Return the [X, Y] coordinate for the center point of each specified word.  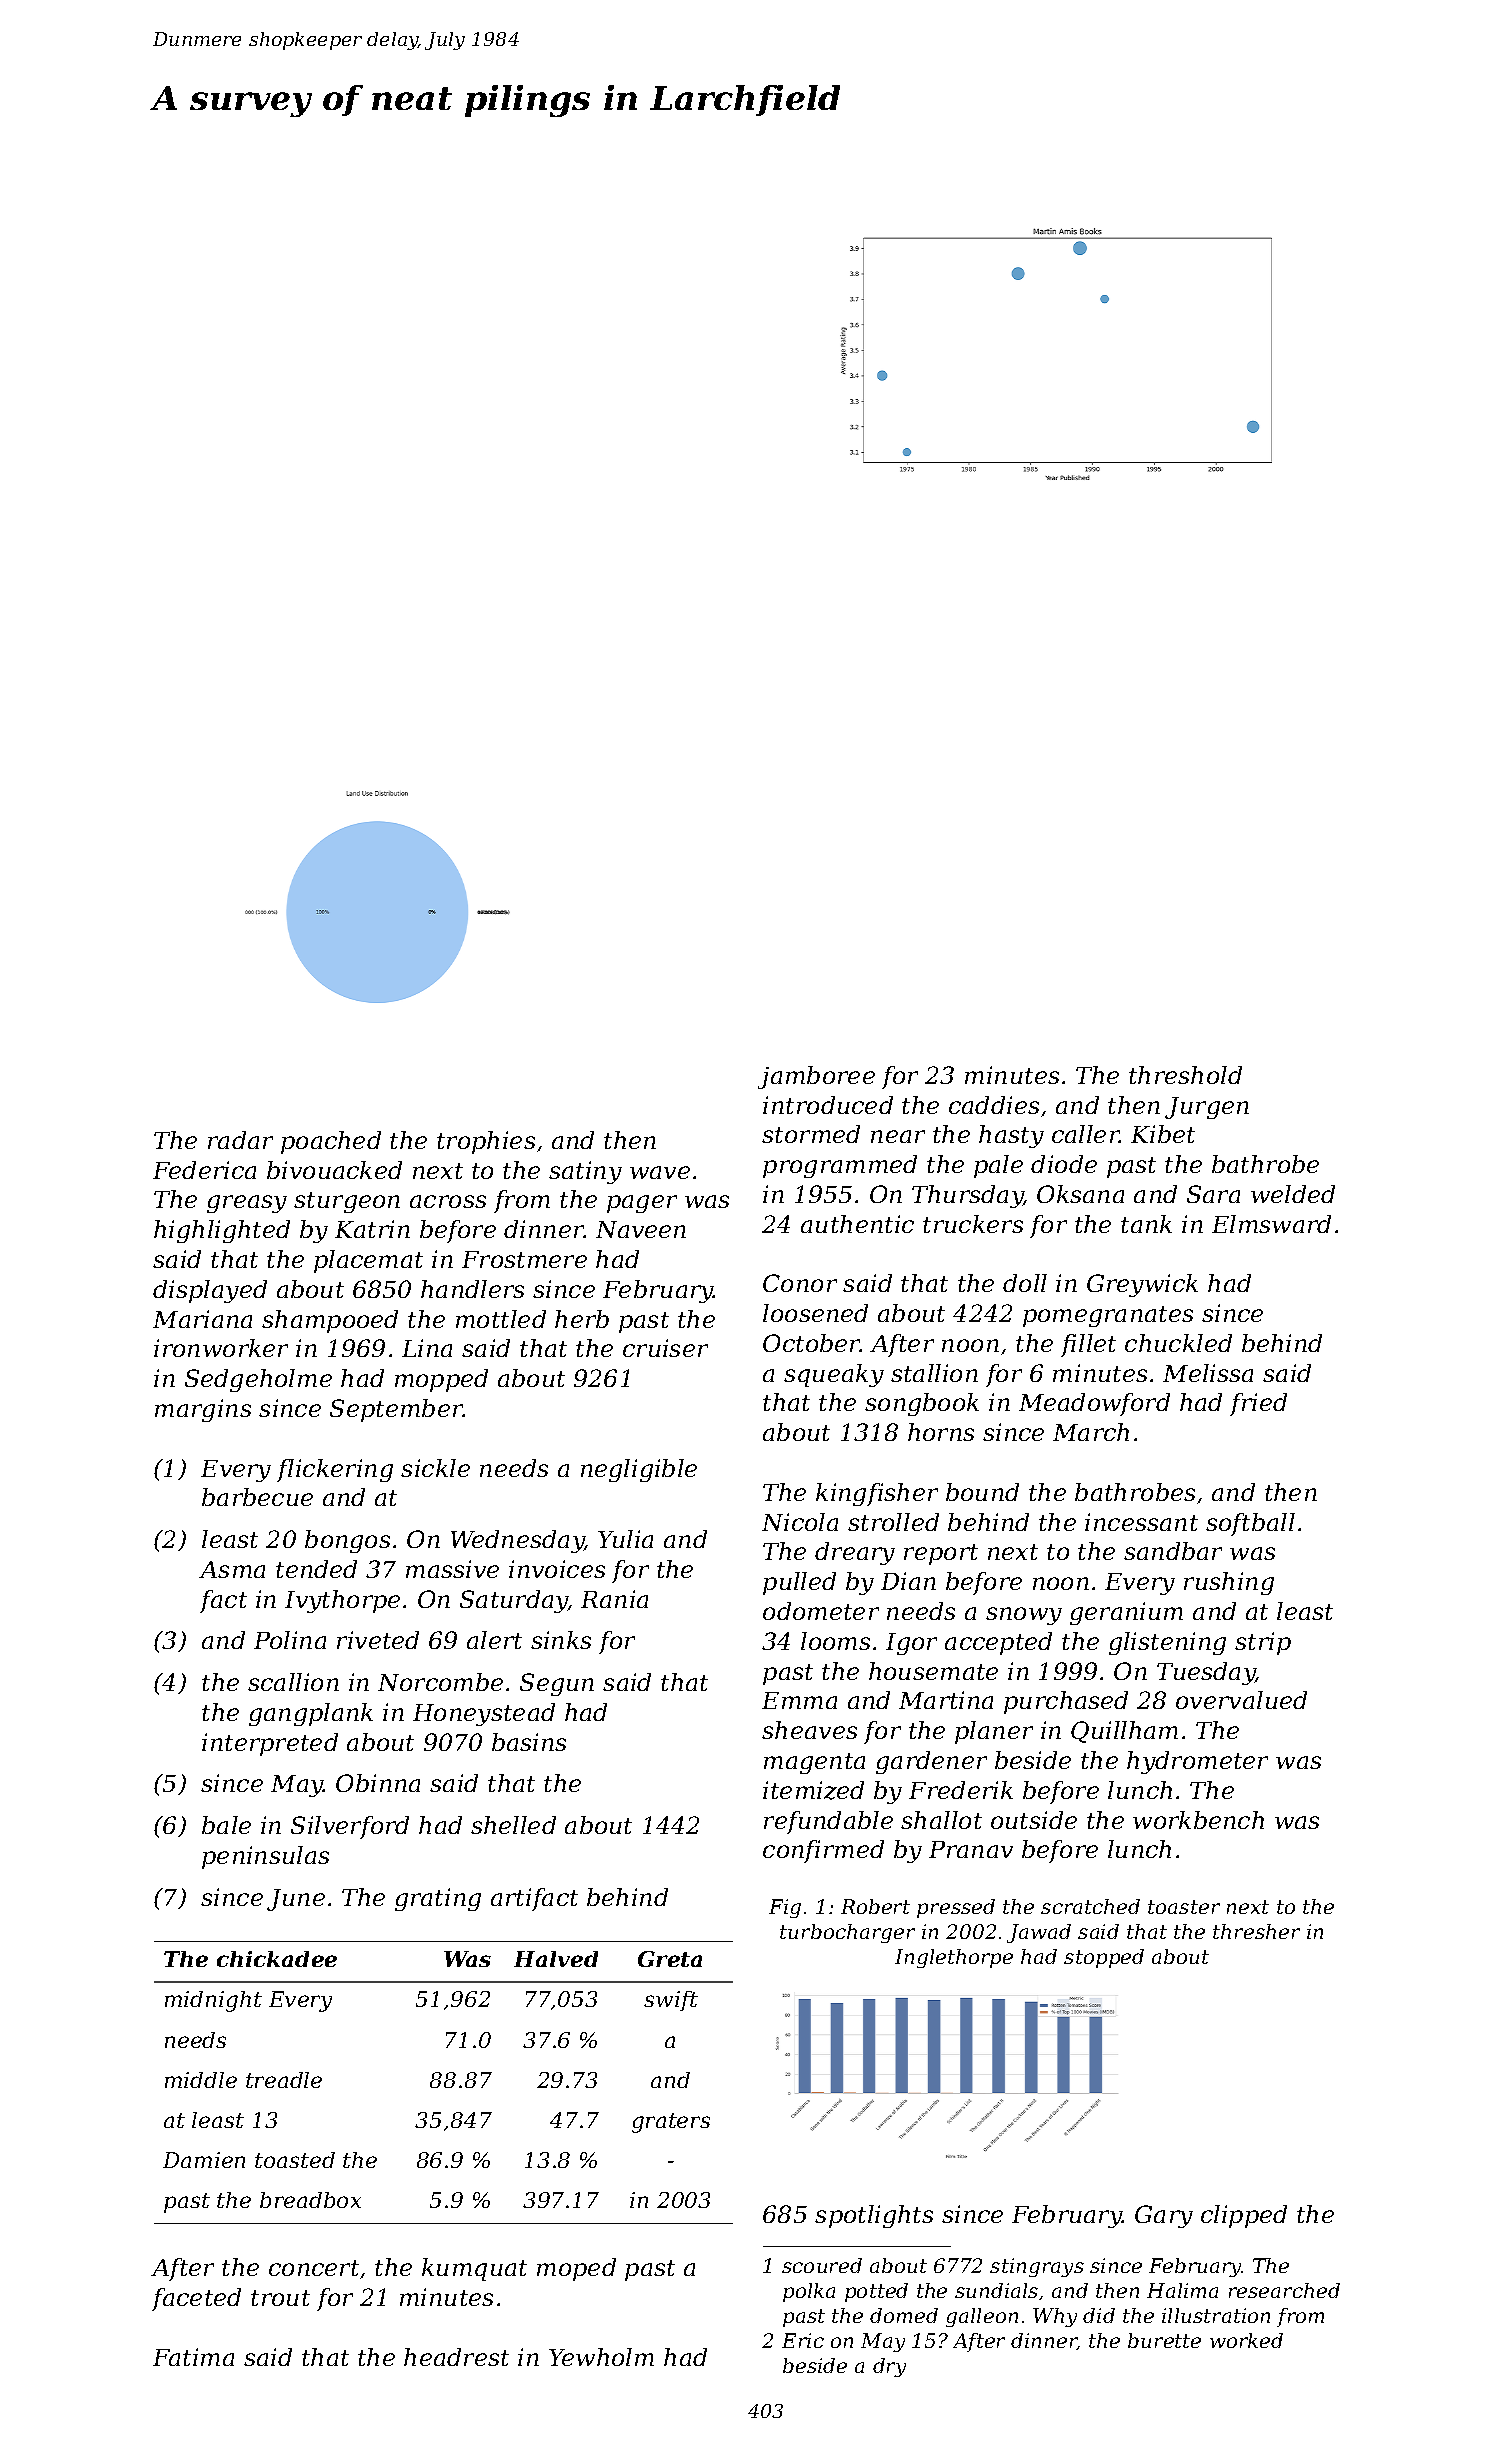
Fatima [193, 2357]
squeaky [834, 1375]
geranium [1126, 1613]
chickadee [277, 1959]
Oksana [1080, 1194]
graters [671, 2123]
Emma [799, 1700]
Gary [1164, 2216]
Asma [232, 1569]
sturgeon [347, 1202]
